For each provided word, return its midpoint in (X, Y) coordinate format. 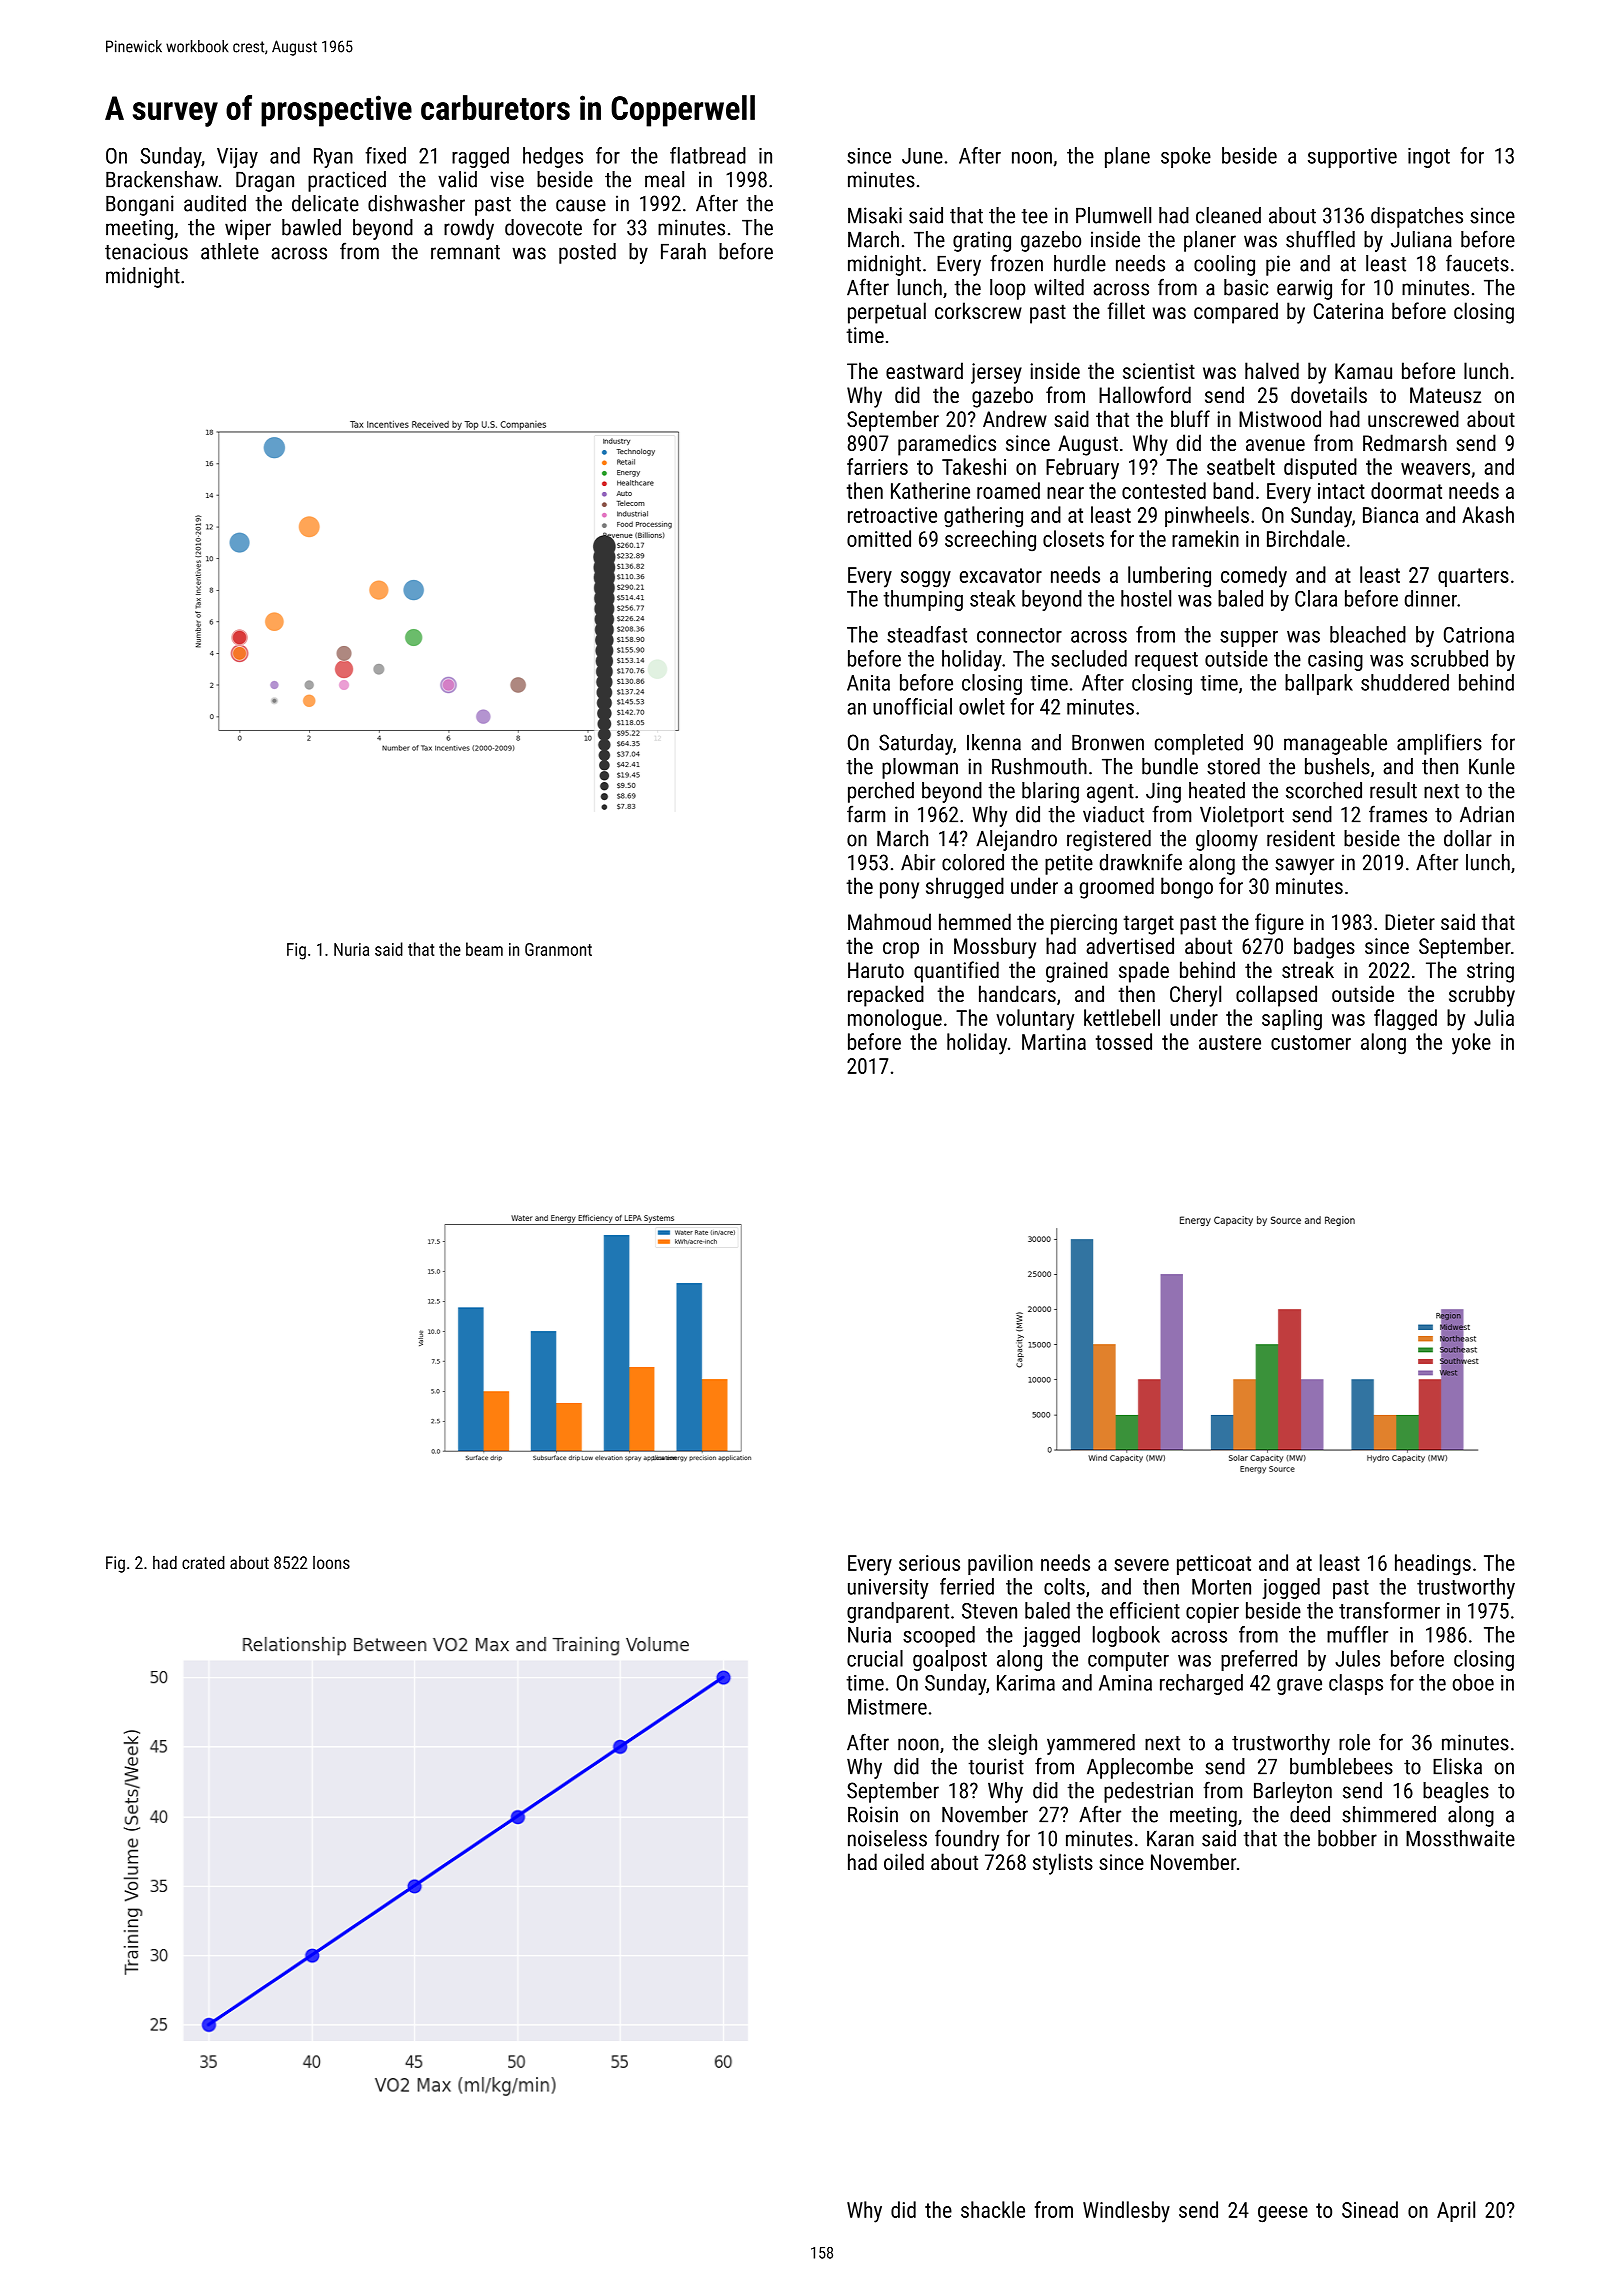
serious (929, 1563)
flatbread (708, 155)
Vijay (237, 158)
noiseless (887, 1838)
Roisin (873, 1814)
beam (484, 949)
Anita (868, 683)
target (1148, 925)
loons (331, 1562)
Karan (1170, 1839)
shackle (993, 2209)
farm (866, 814)
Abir (918, 862)
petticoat (1214, 1565)
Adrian (1487, 814)
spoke (1186, 157)
